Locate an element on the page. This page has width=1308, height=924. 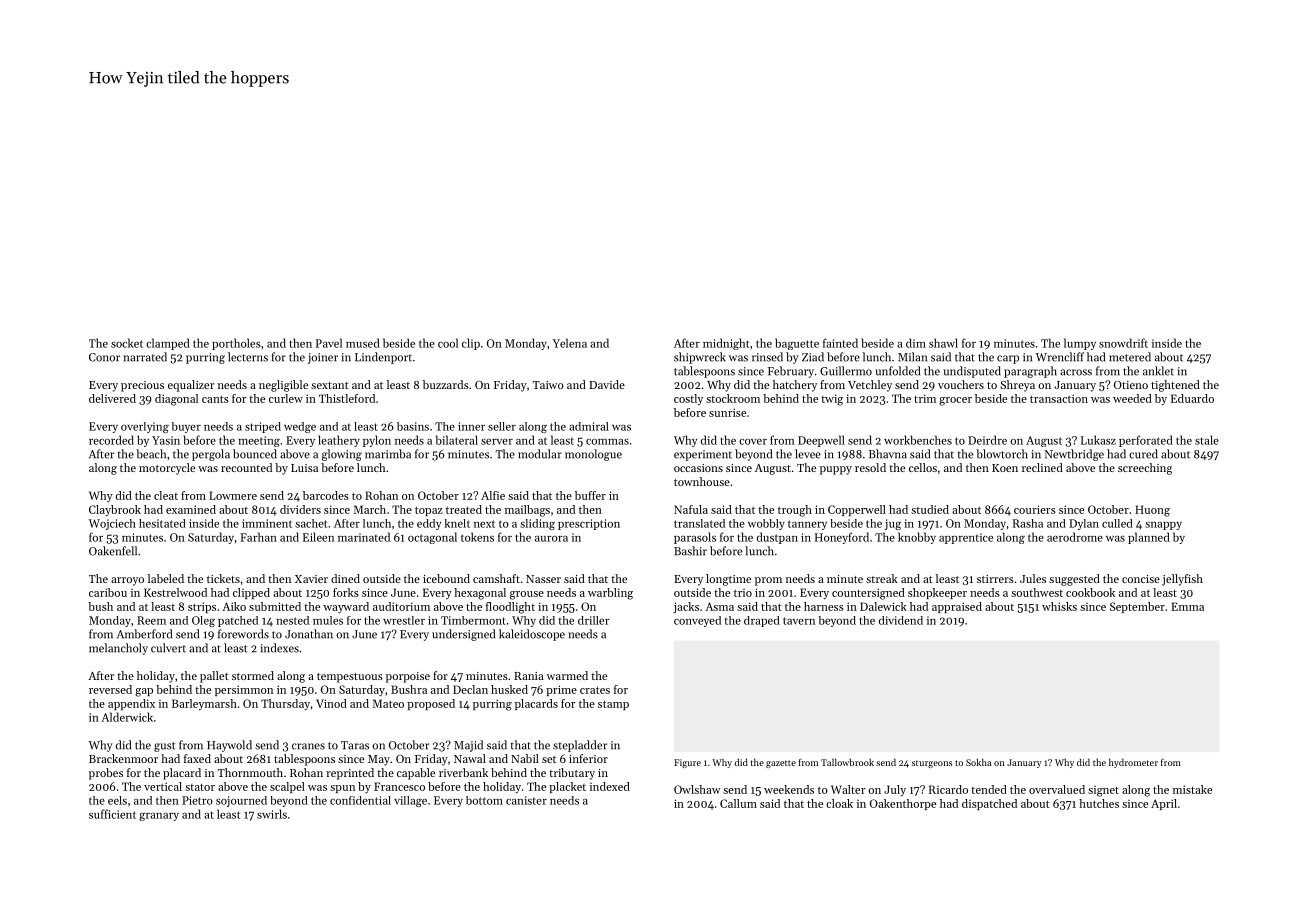
precious is located at coordinates (142, 386).
